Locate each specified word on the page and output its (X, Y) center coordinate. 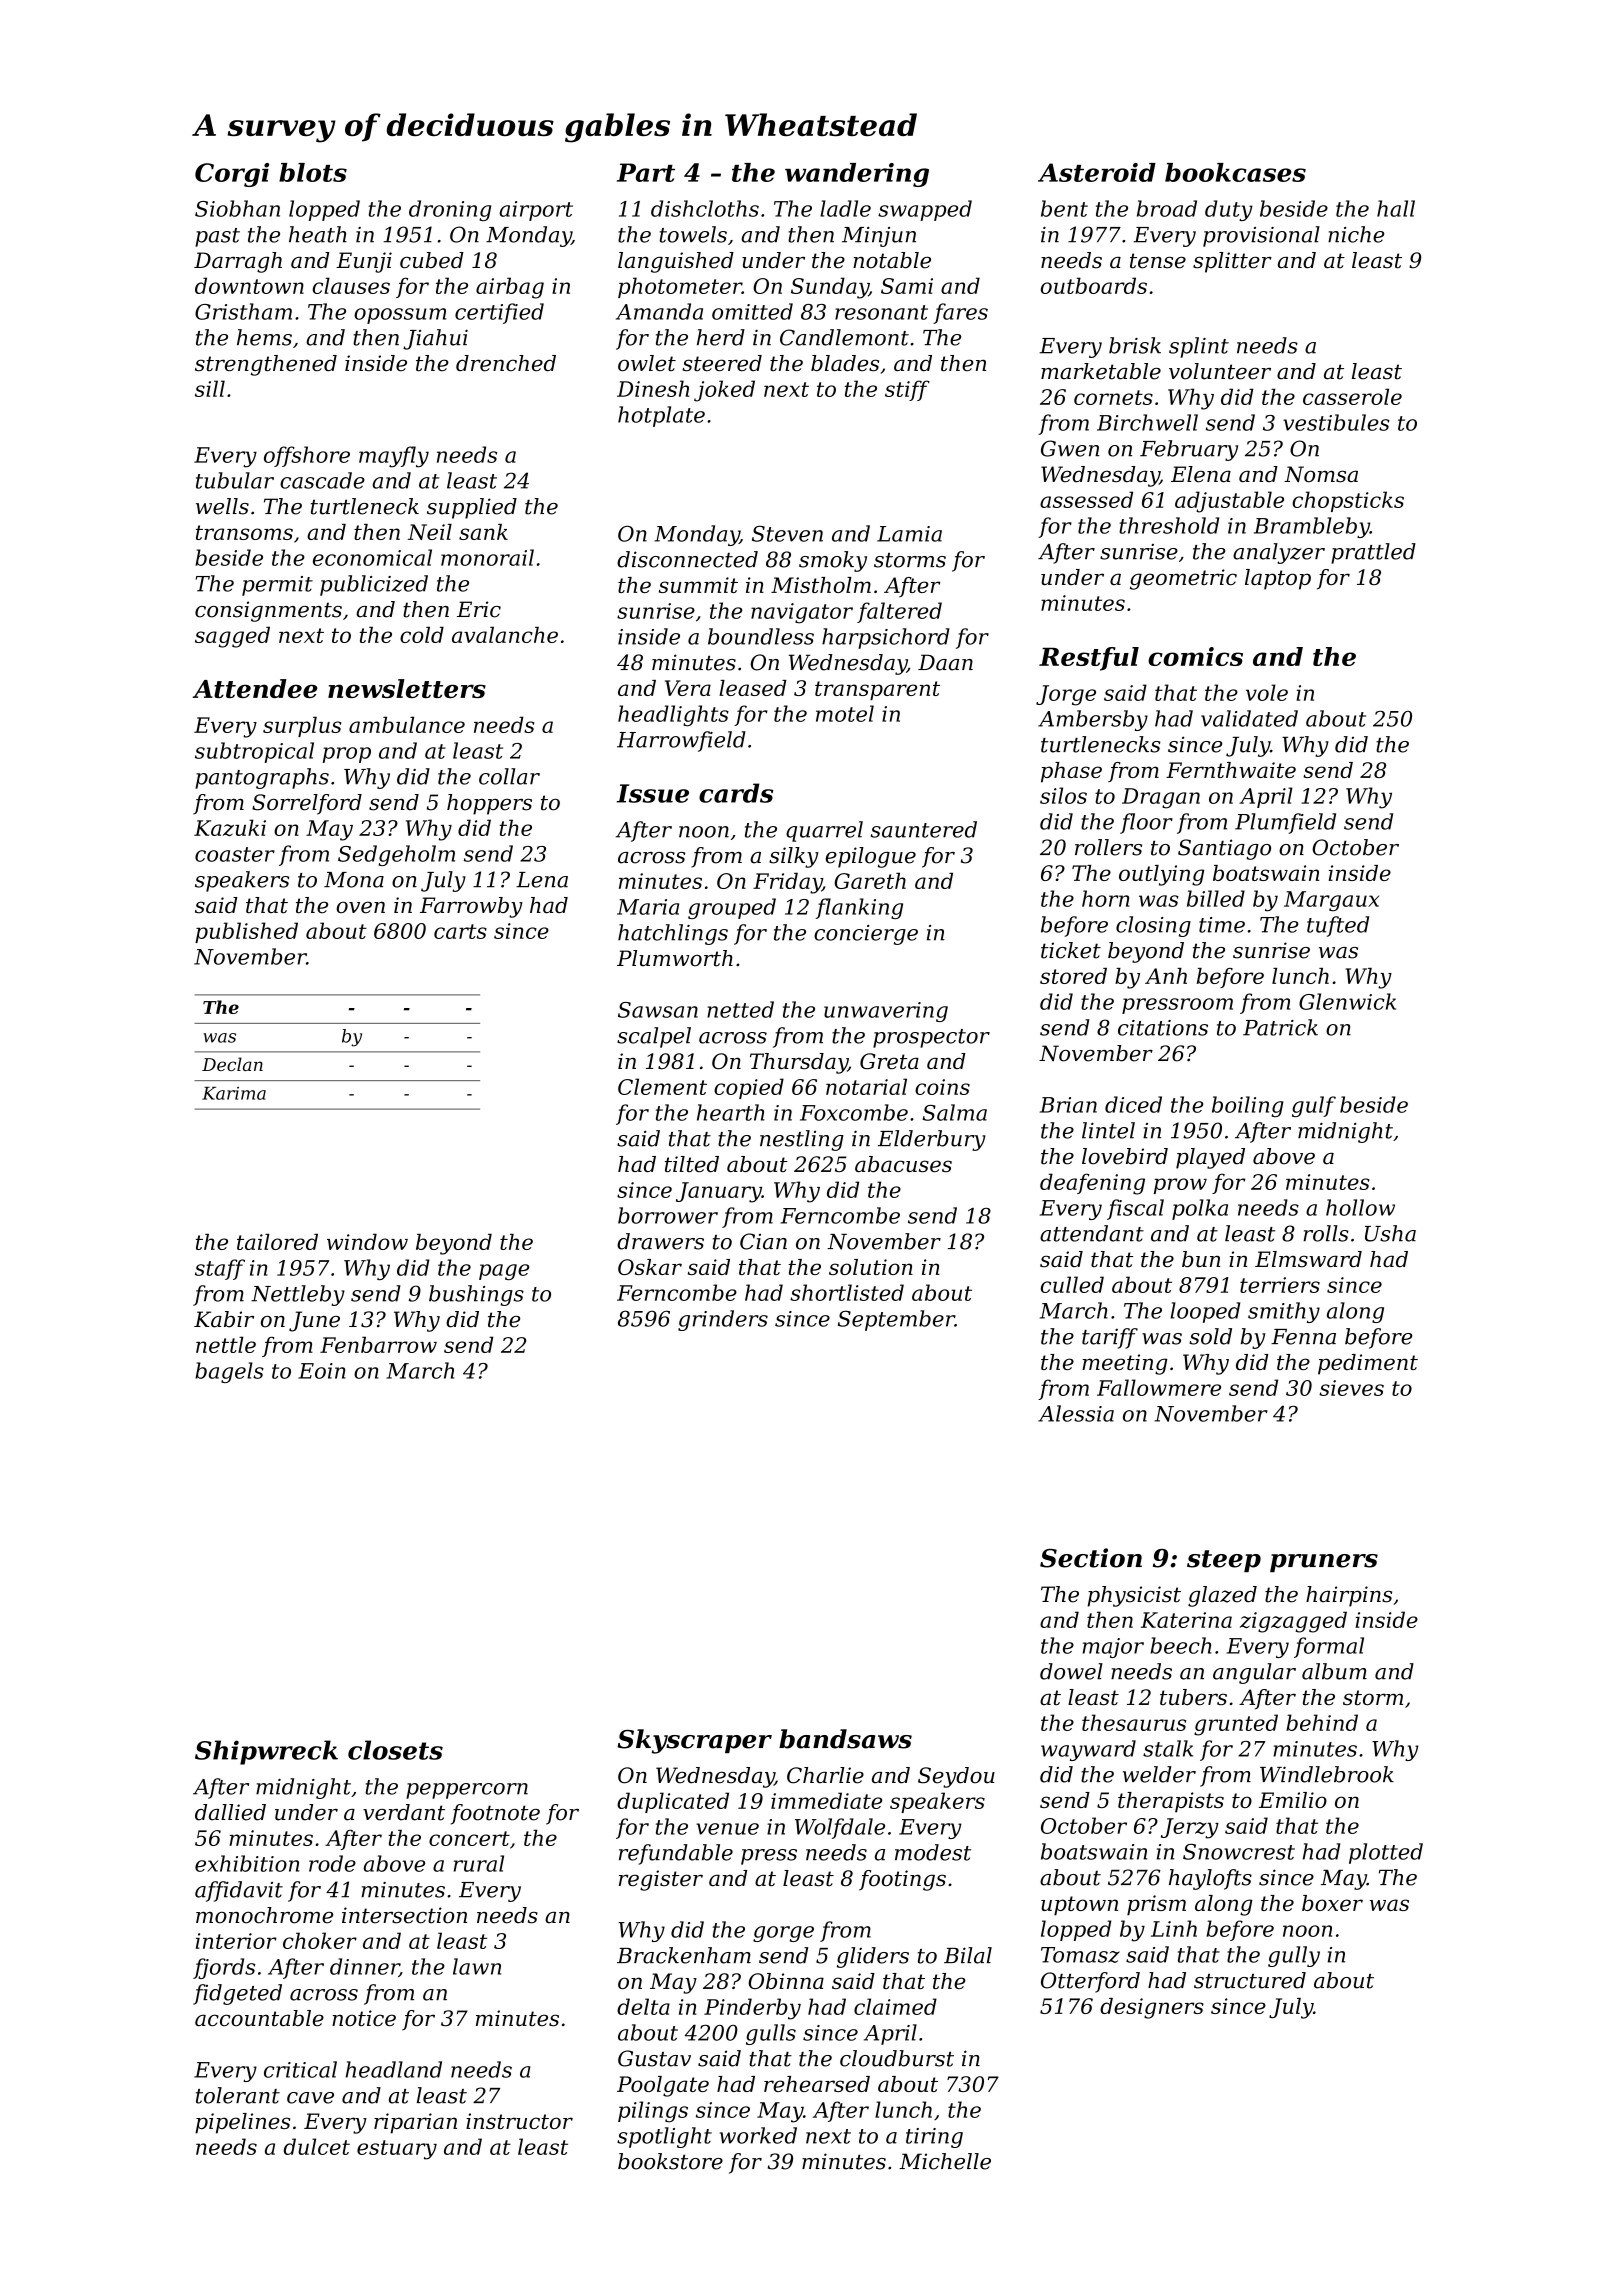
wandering (857, 175)
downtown (249, 285)
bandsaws (845, 1739)
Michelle (945, 2161)
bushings (476, 1295)
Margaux (1331, 901)
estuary (397, 2150)
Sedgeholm (396, 855)
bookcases (1235, 172)
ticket (1071, 950)
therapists (1171, 1802)
